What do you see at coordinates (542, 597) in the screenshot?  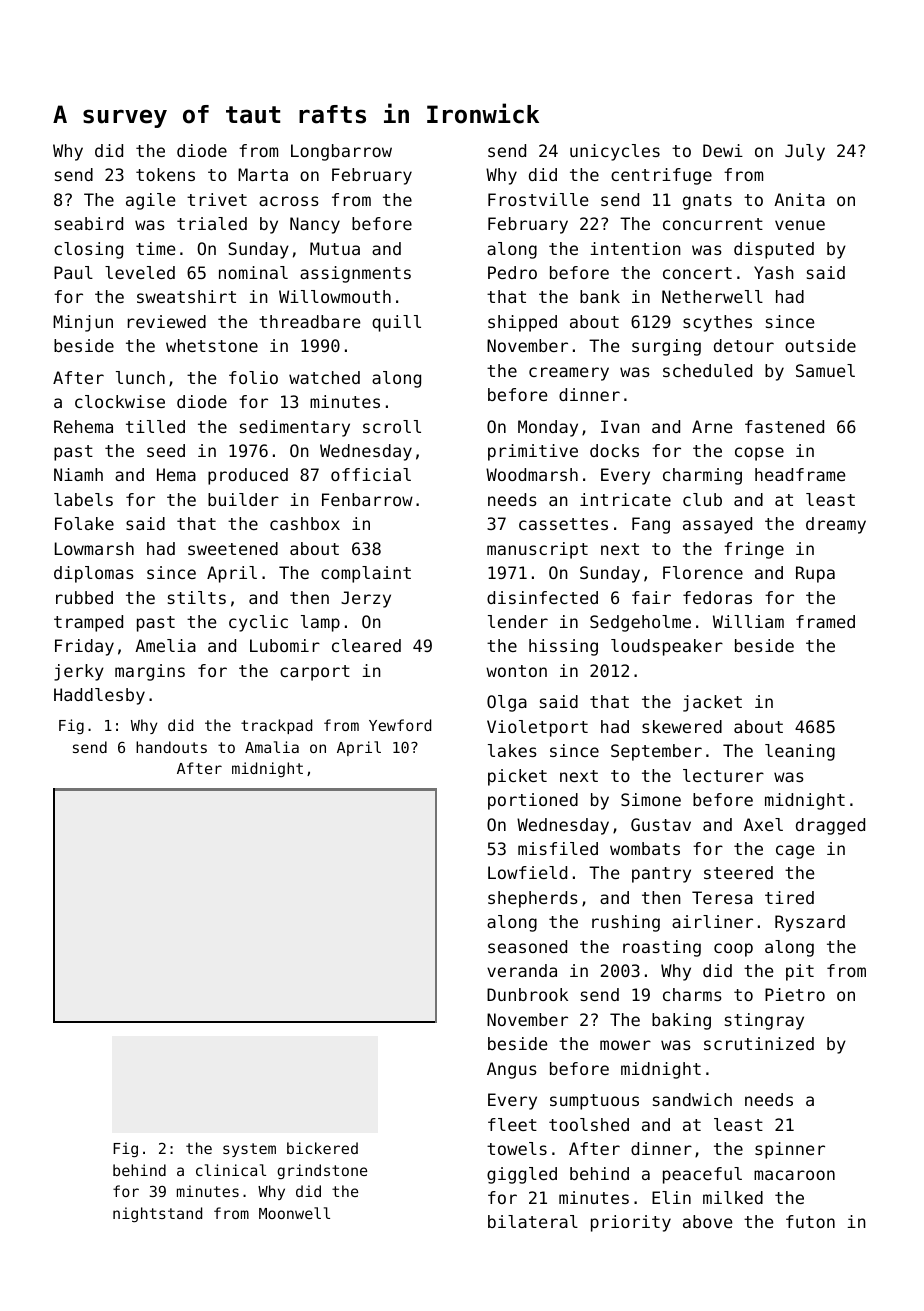 I see `disinfected` at bounding box center [542, 597].
